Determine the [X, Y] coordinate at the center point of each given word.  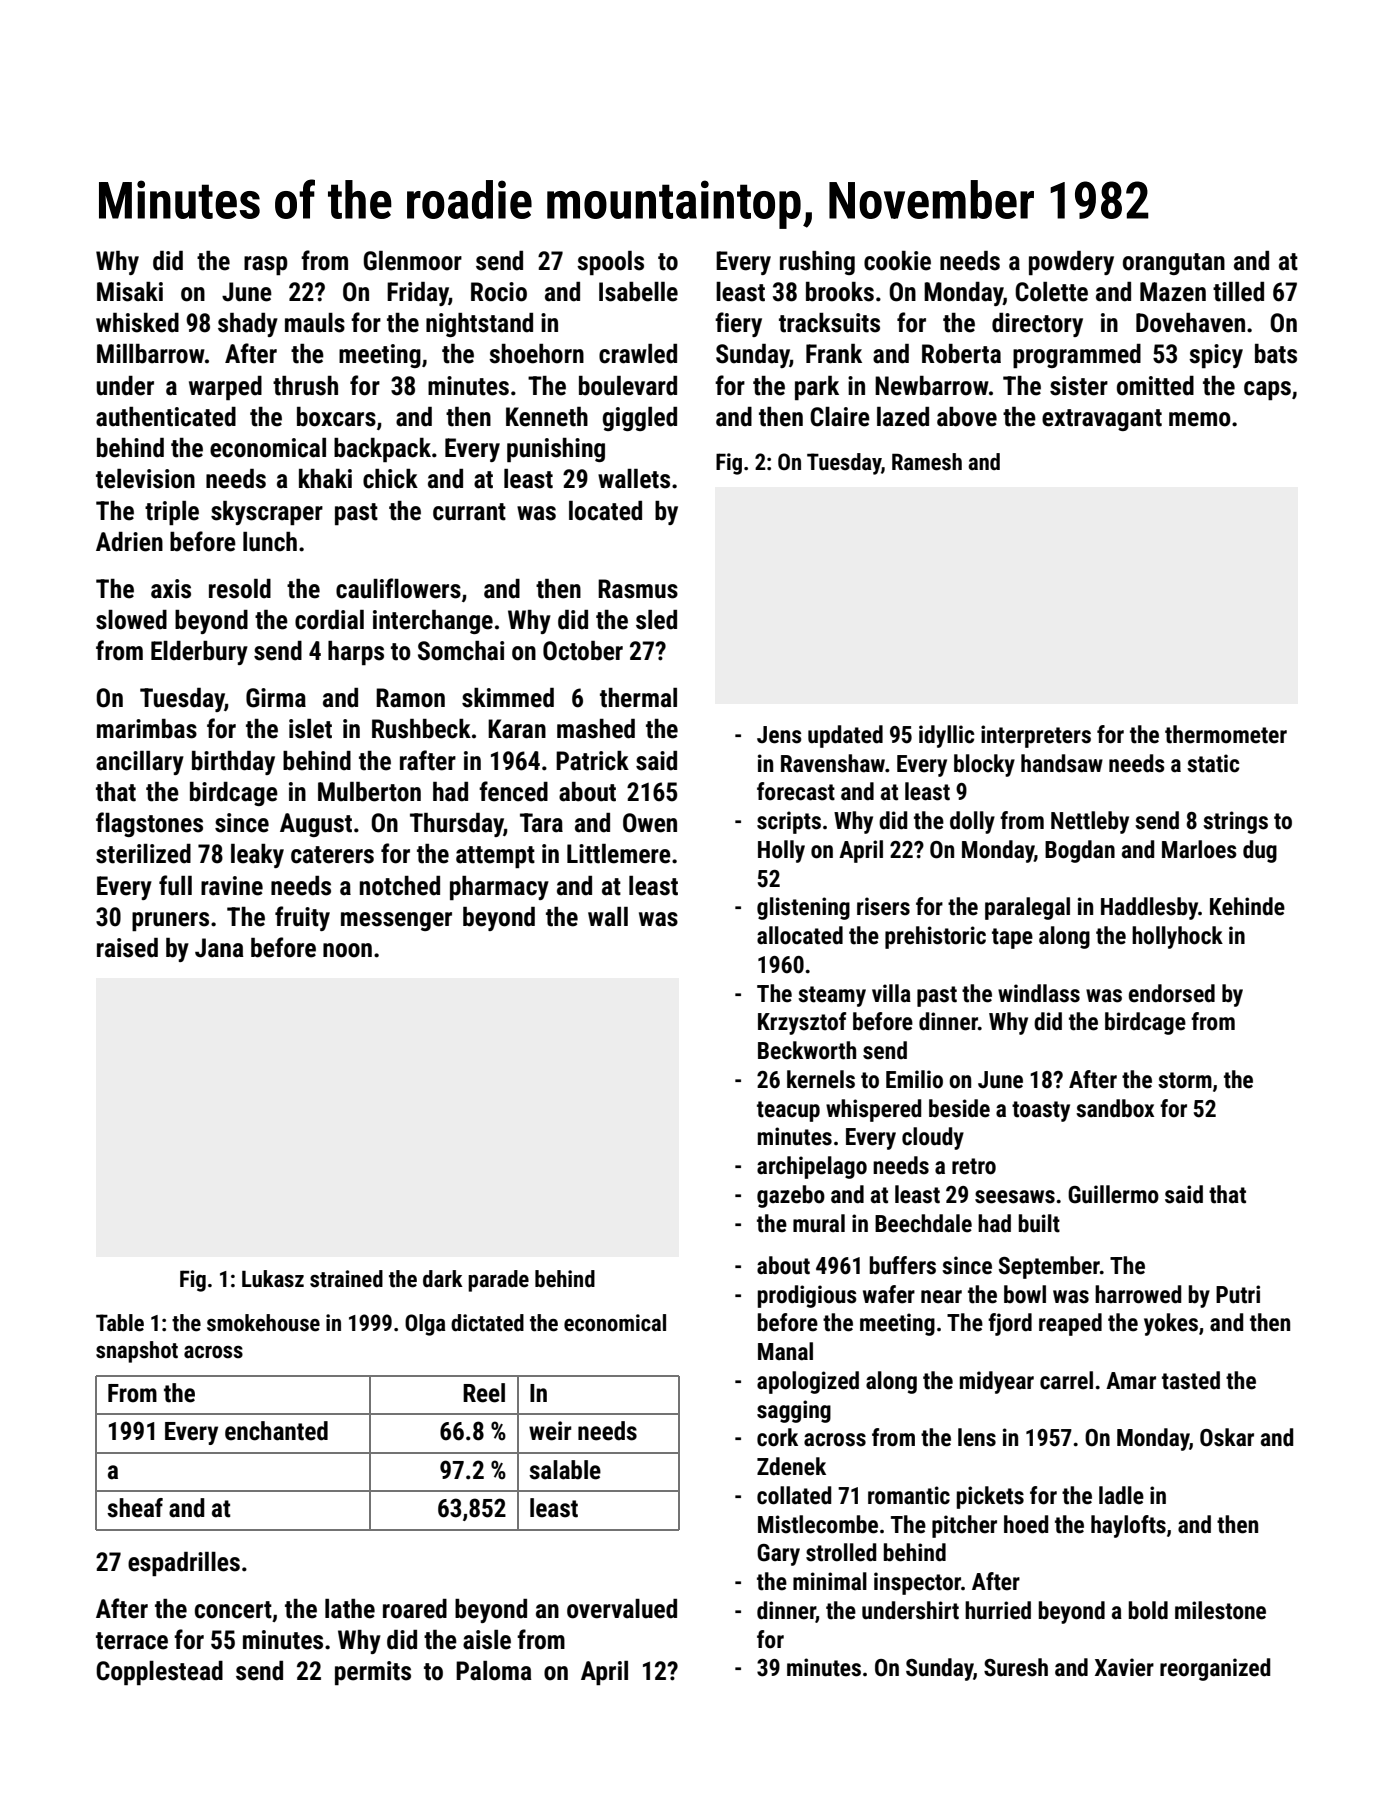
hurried [998, 1610]
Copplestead [159, 1673]
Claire [840, 417]
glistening [803, 908]
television [145, 479]
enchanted [276, 1431]
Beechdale [923, 1223]
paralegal [1027, 908]
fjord [1010, 1324]
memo [1200, 419]
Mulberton [369, 792]
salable [565, 1470]
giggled [640, 419]
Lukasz [273, 1279]
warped [225, 388]
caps [1267, 390]
